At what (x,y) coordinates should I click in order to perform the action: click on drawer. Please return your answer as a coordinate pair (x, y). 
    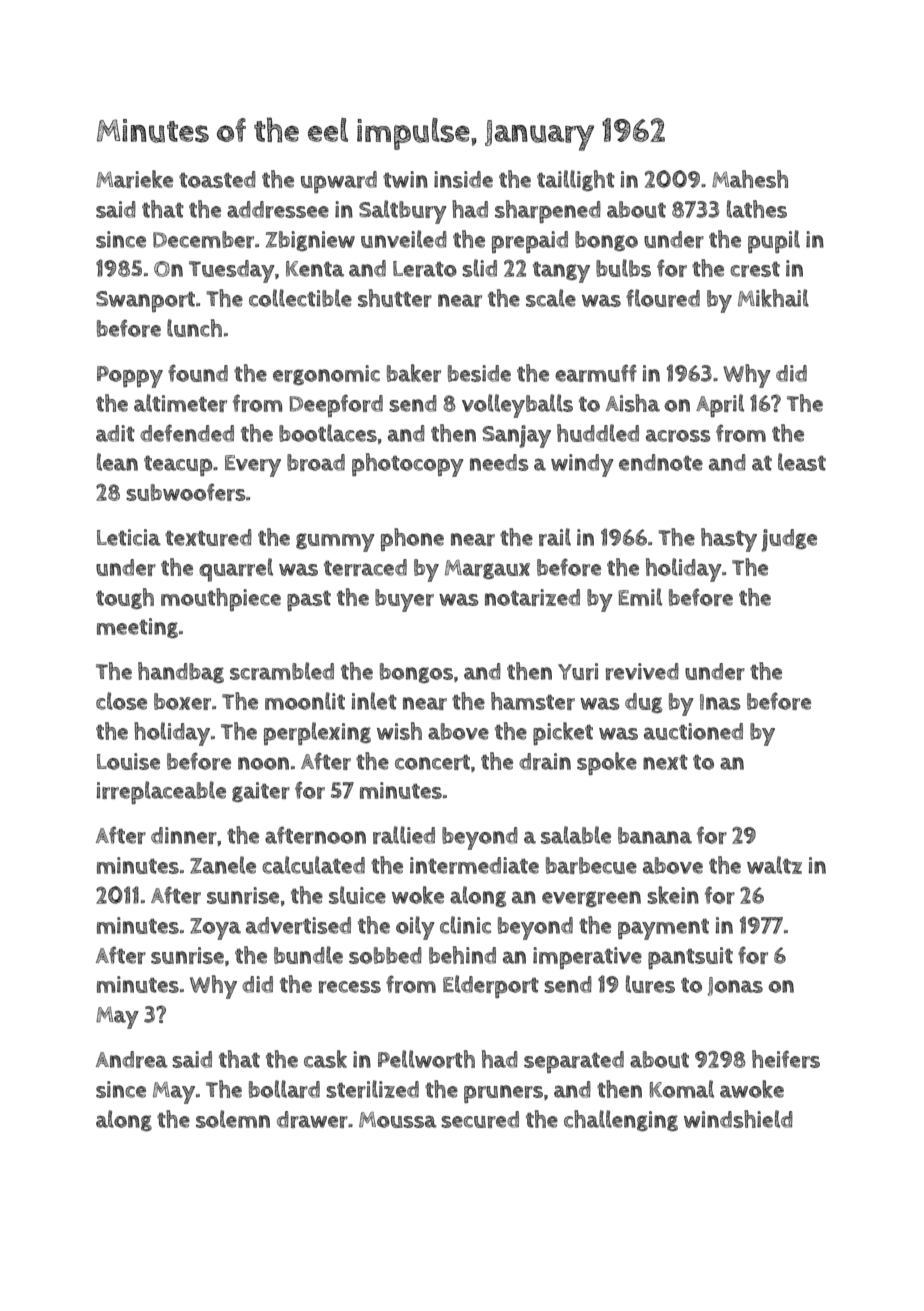
    Looking at the image, I should click on (312, 1119).
